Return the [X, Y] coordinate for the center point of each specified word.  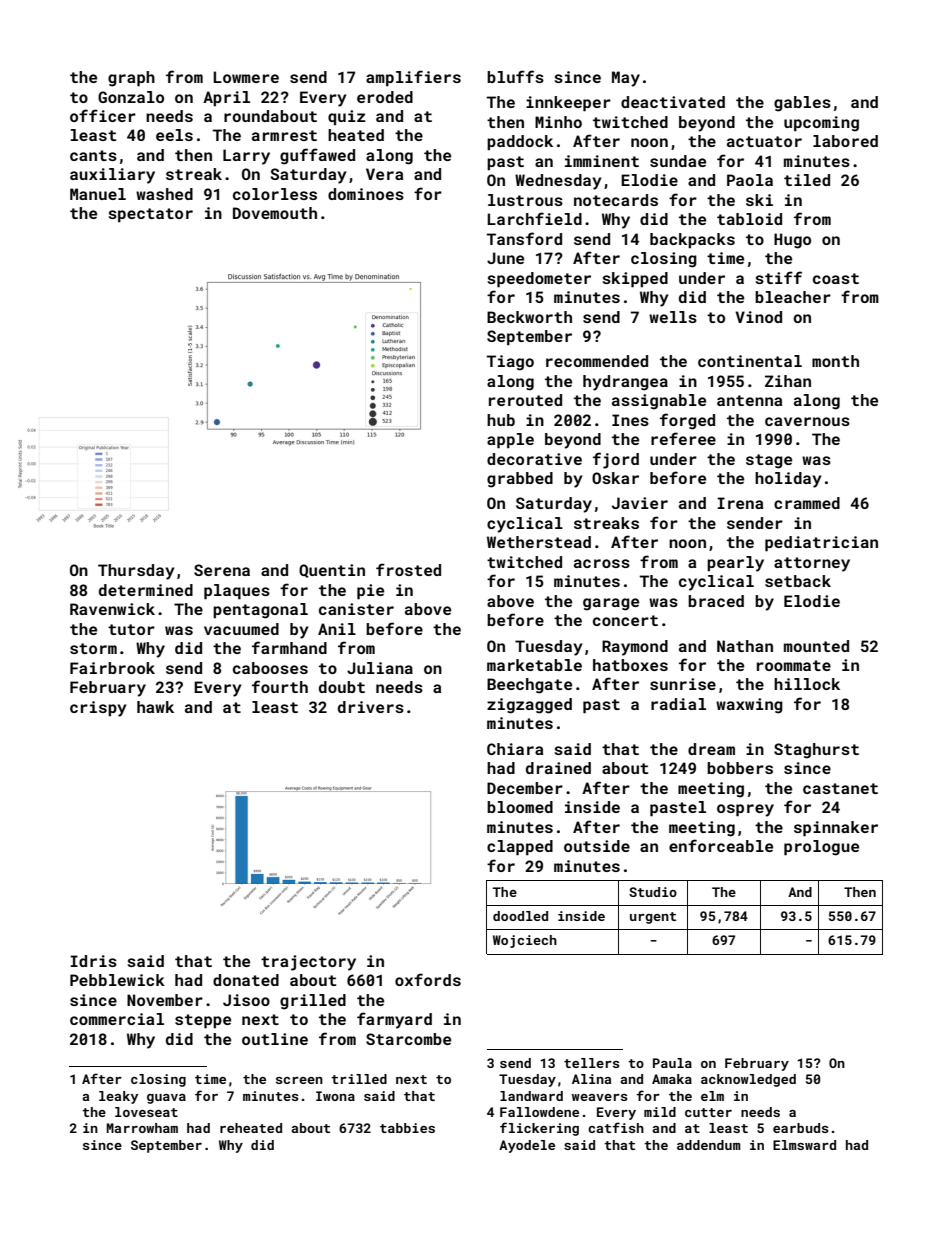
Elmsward [804, 1145]
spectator [150, 215]
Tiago [510, 363]
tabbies [407, 1128]
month [835, 361]
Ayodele [527, 1146]
